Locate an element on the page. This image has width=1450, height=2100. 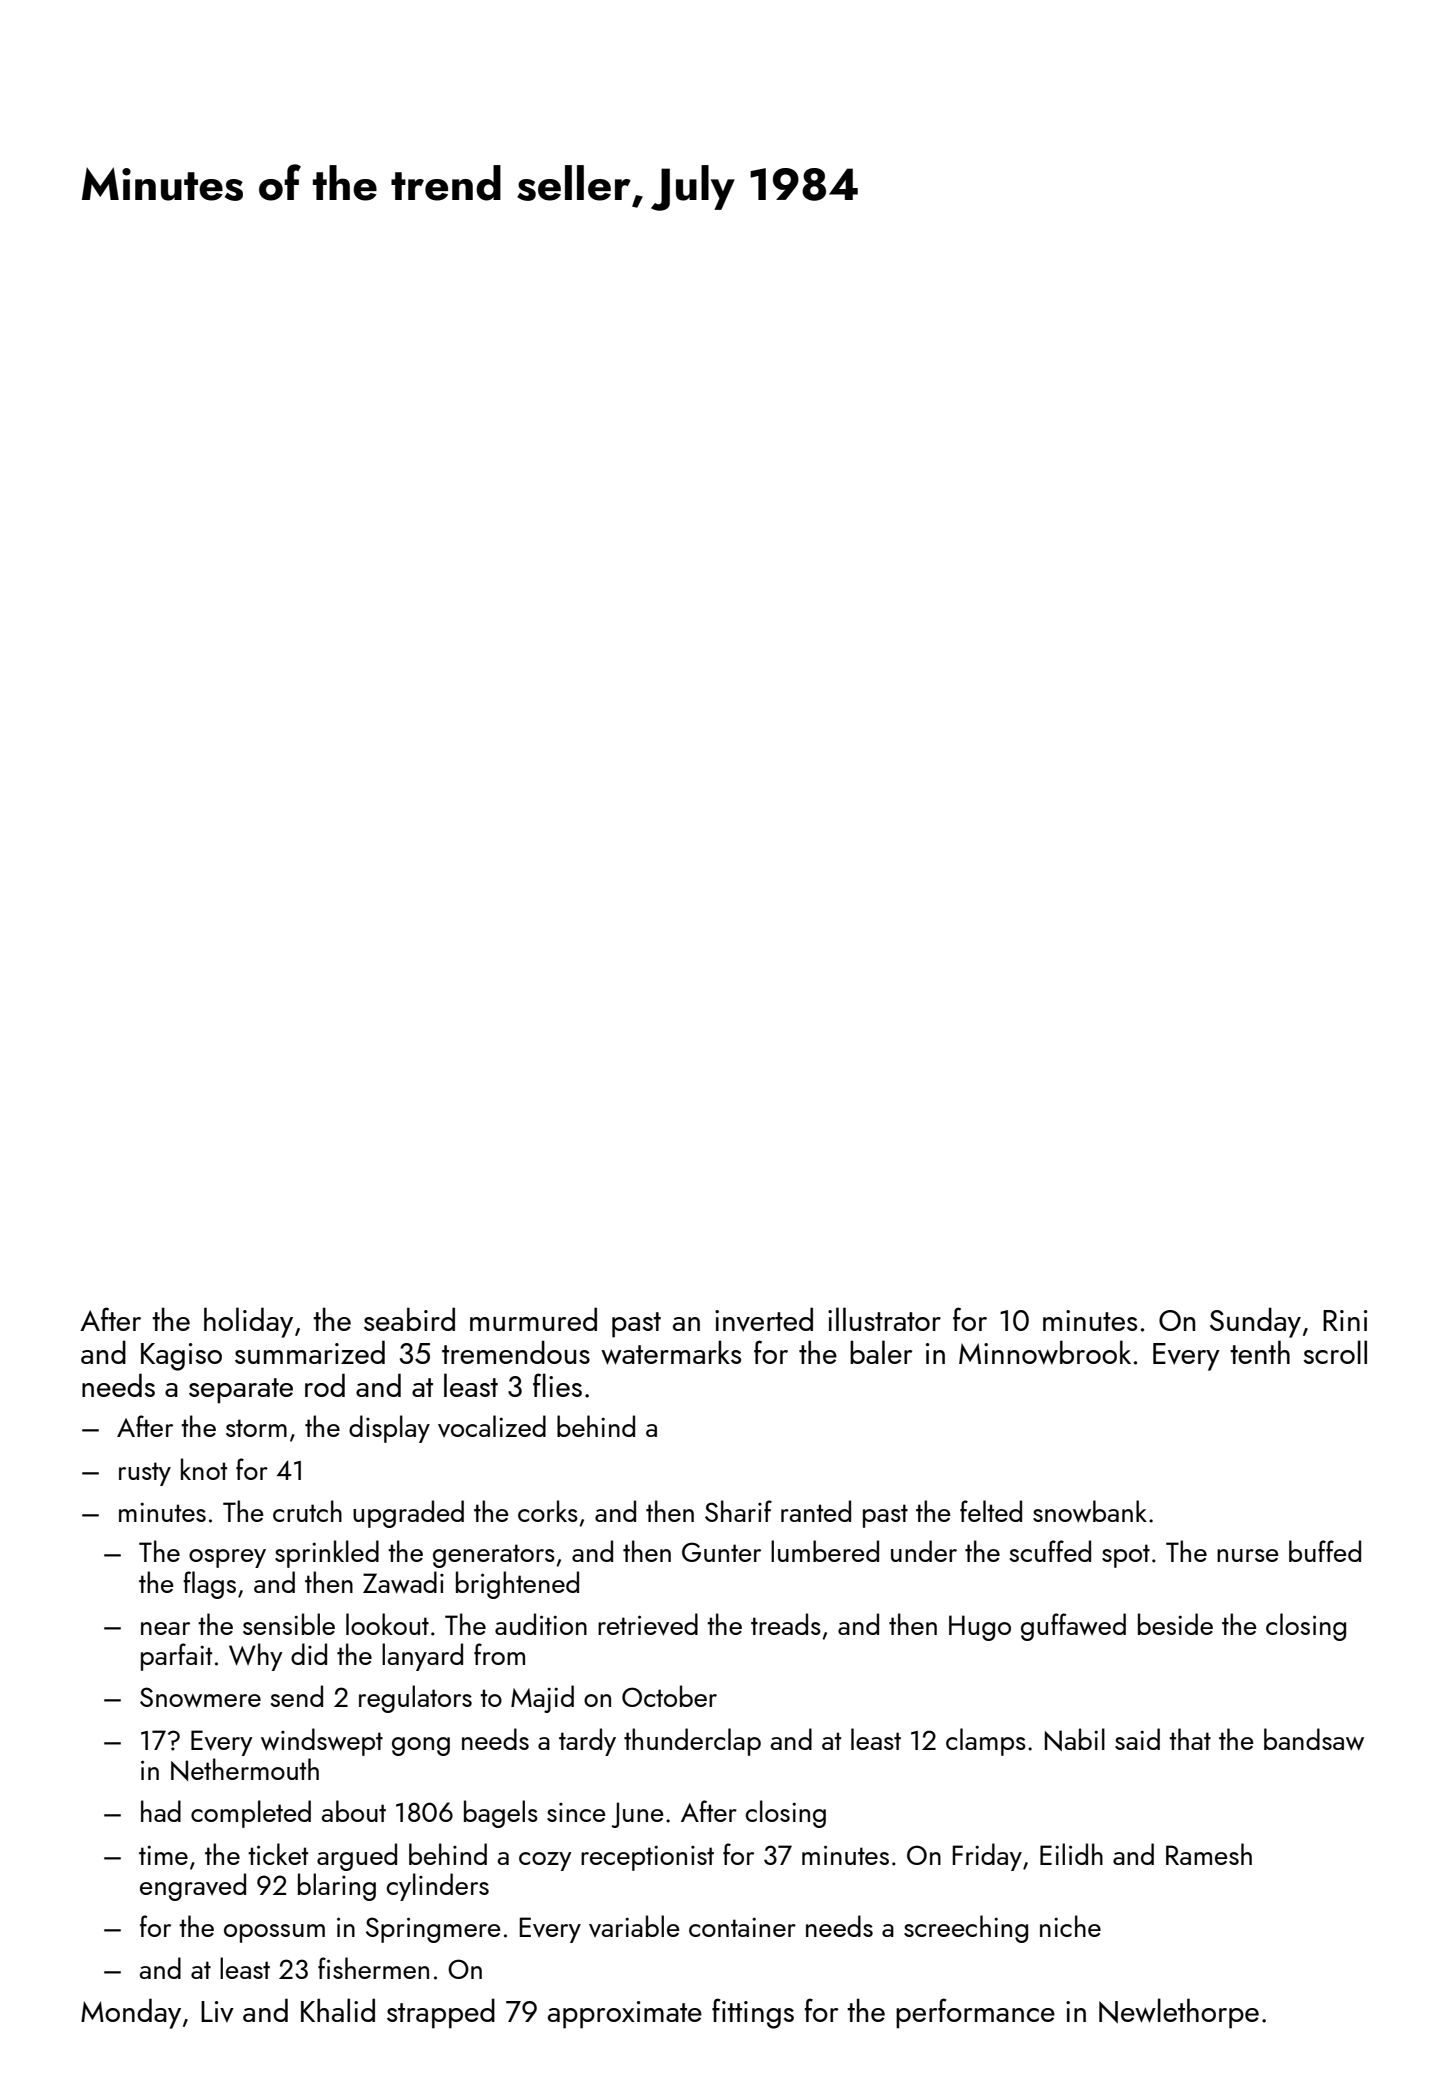
holiday is located at coordinates (248, 1322).
